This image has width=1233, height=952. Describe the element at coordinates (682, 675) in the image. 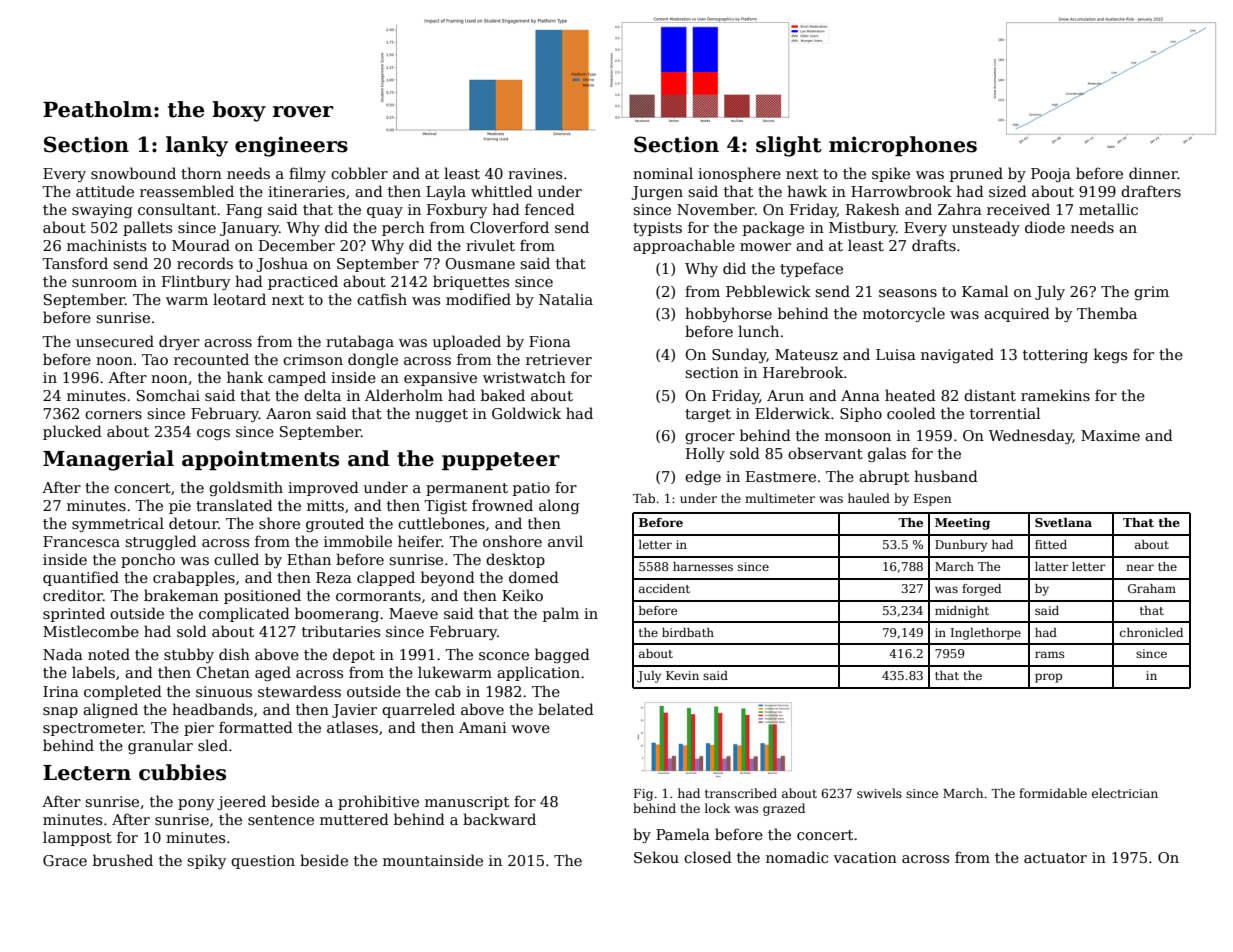

I see `Kevin` at that location.
